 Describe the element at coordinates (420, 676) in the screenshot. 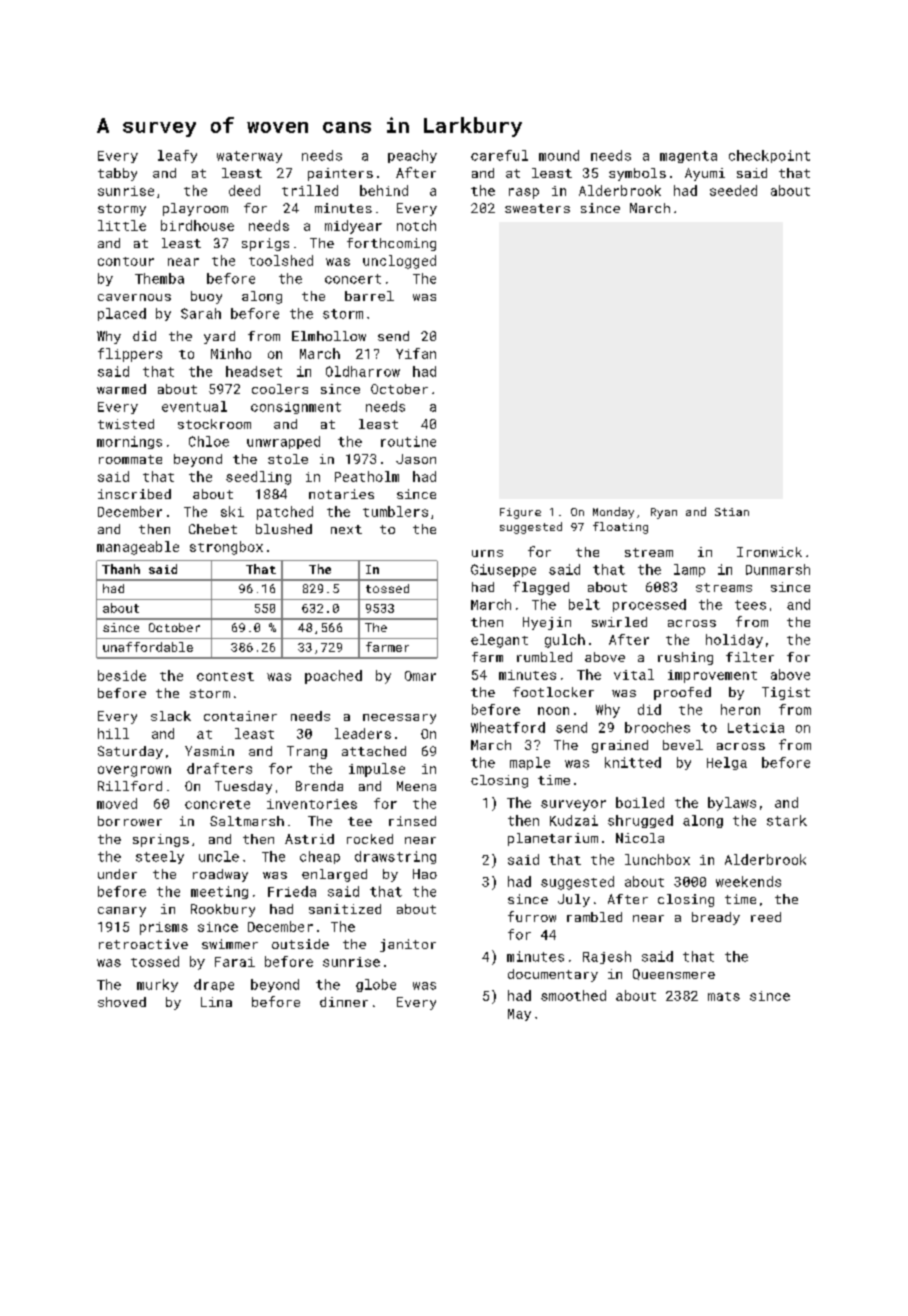

I see `Omar` at that location.
